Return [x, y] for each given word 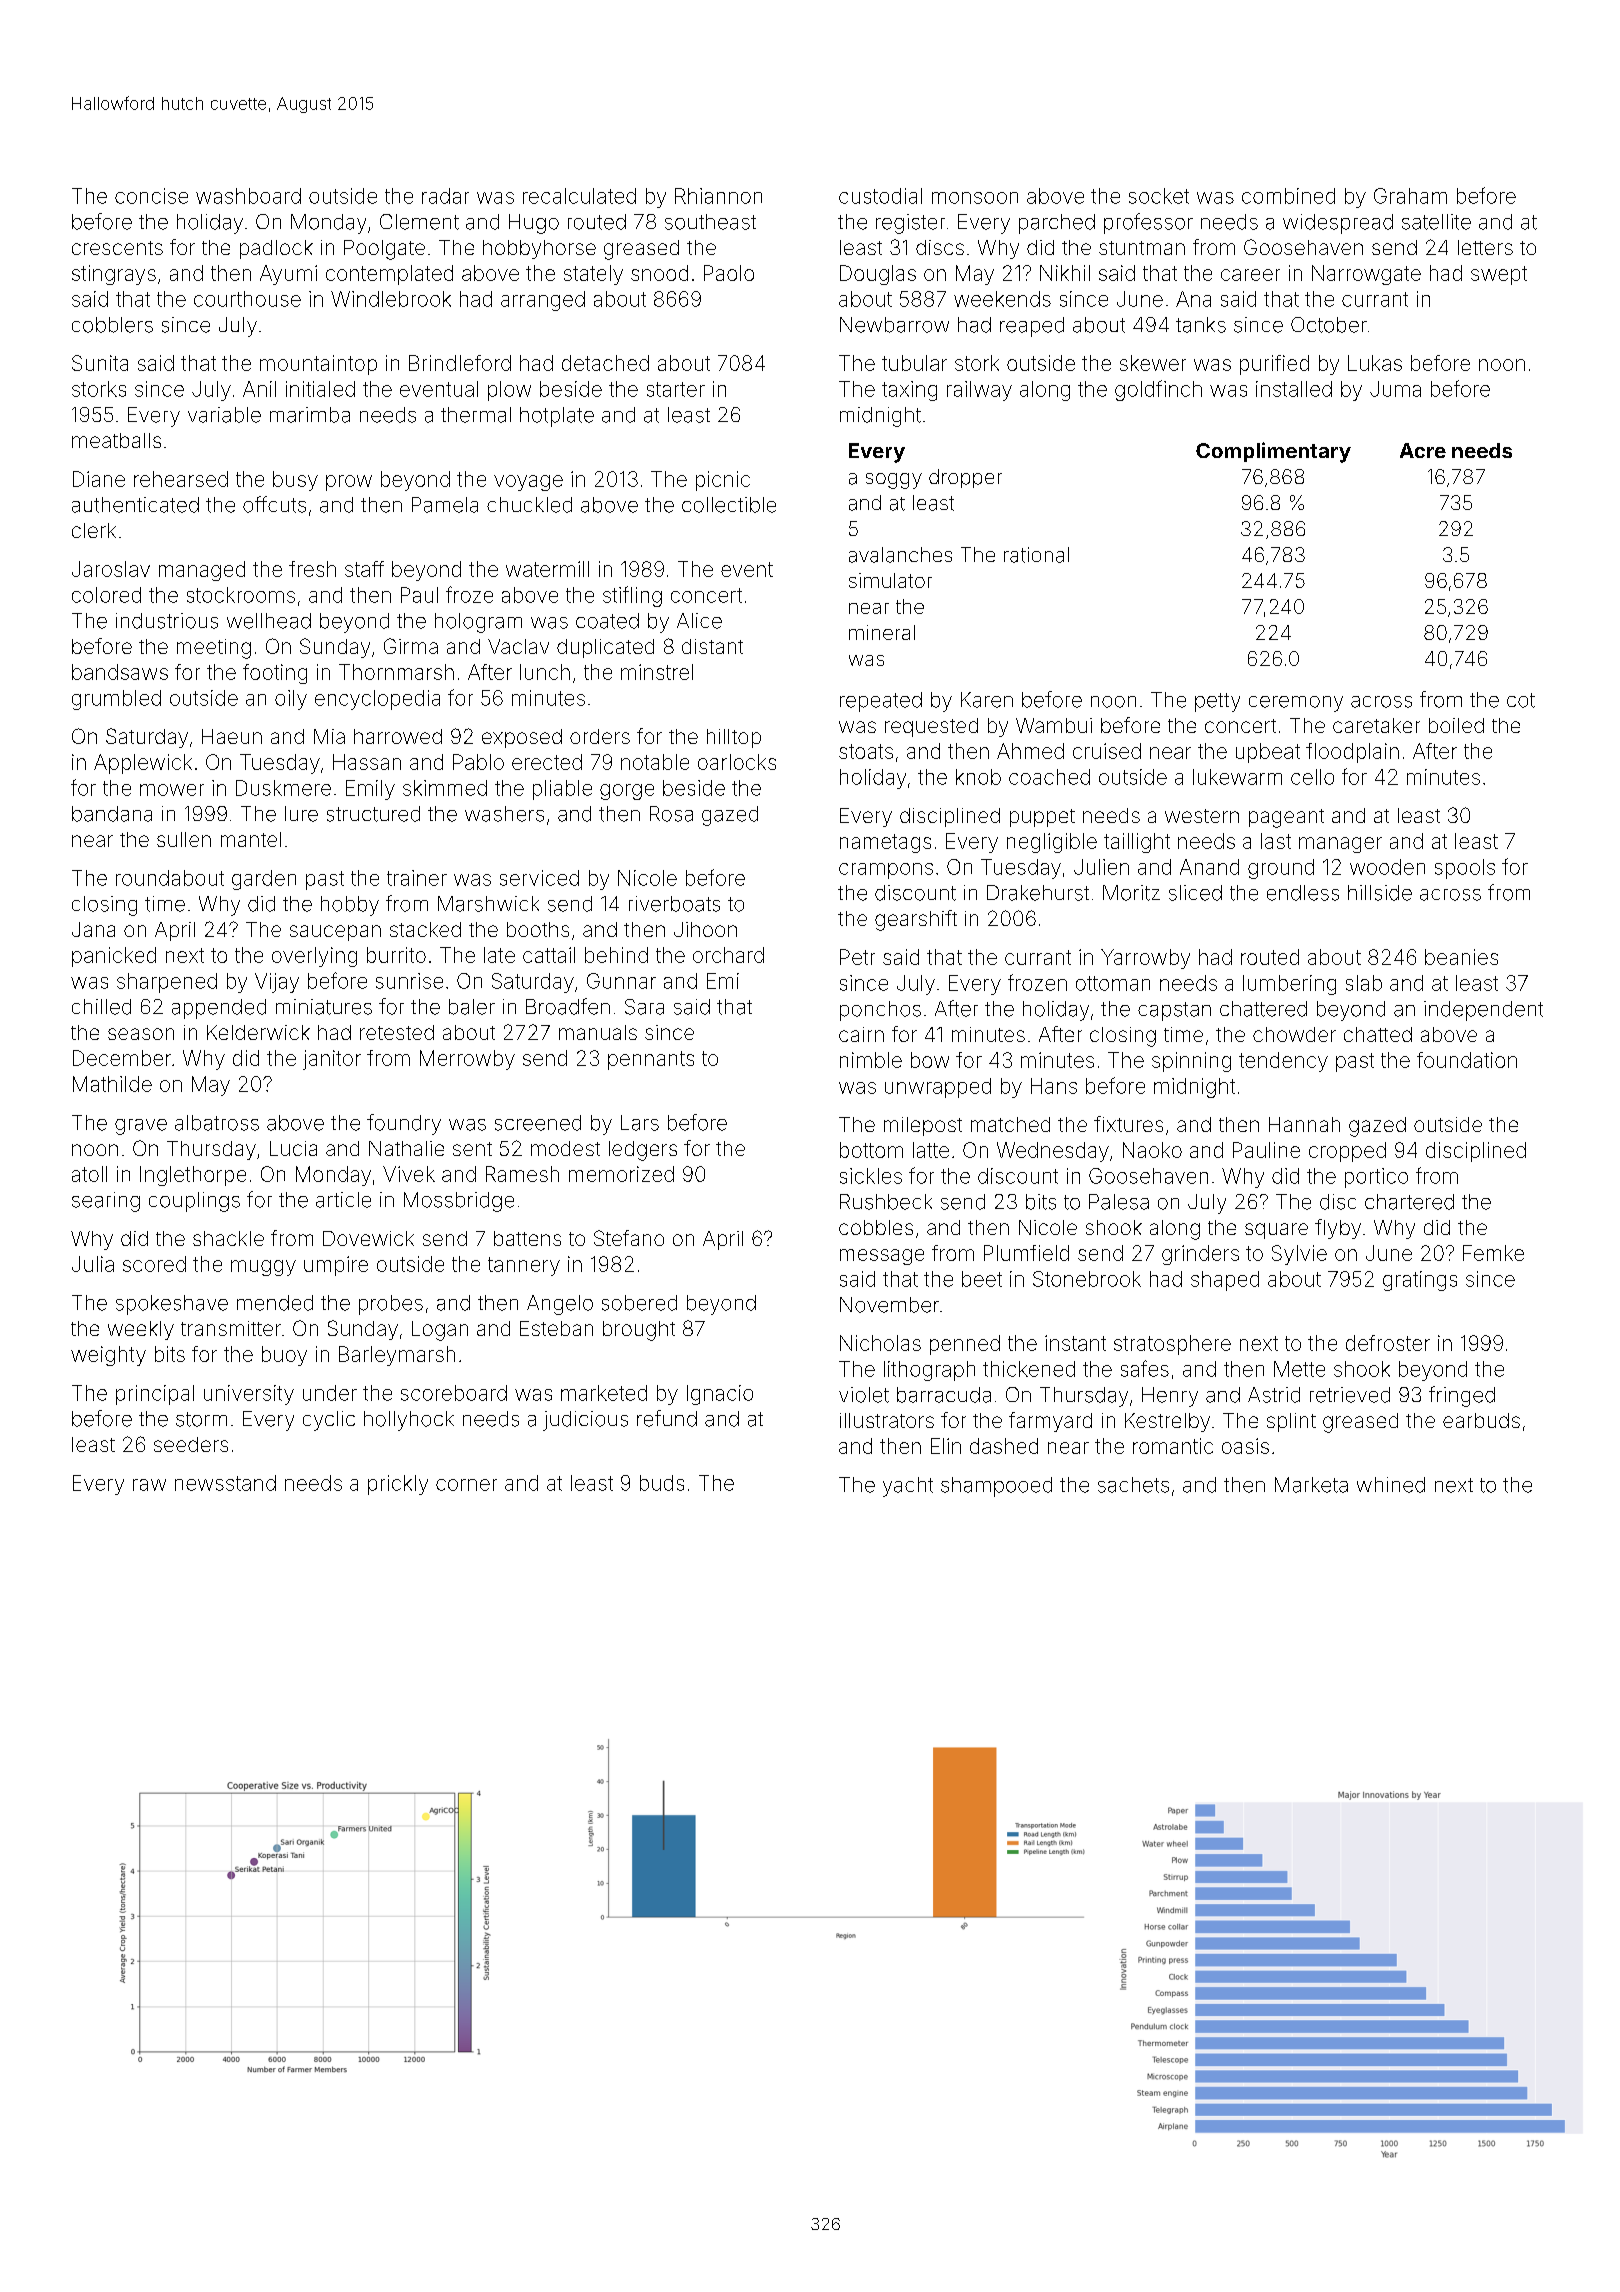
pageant [1286, 818]
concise [151, 196]
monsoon [975, 198]
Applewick [143, 764]
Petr [857, 957]
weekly [141, 1330]
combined [1288, 196]
